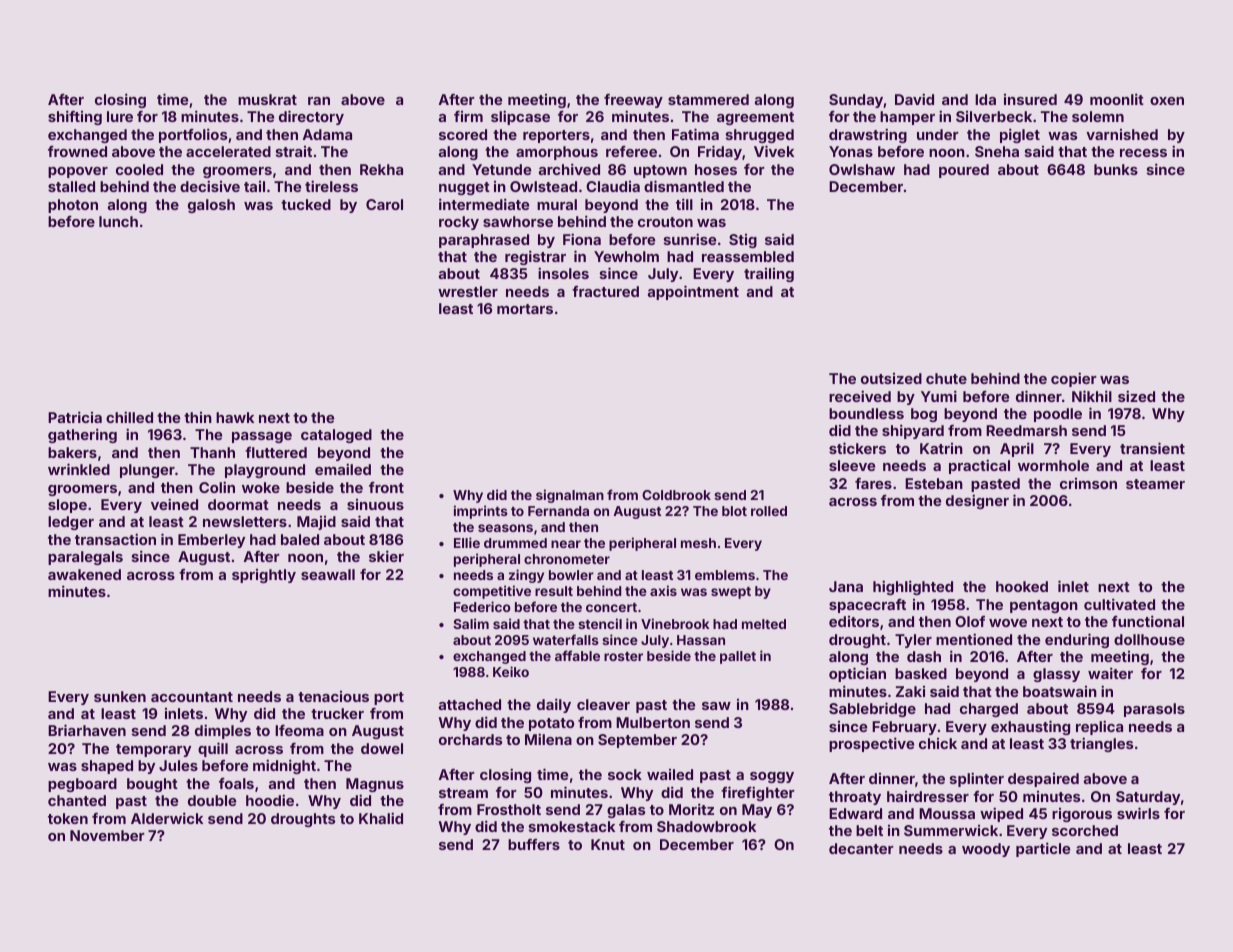  Describe the element at coordinates (977, 501) in the screenshot. I see `designer` at that location.
